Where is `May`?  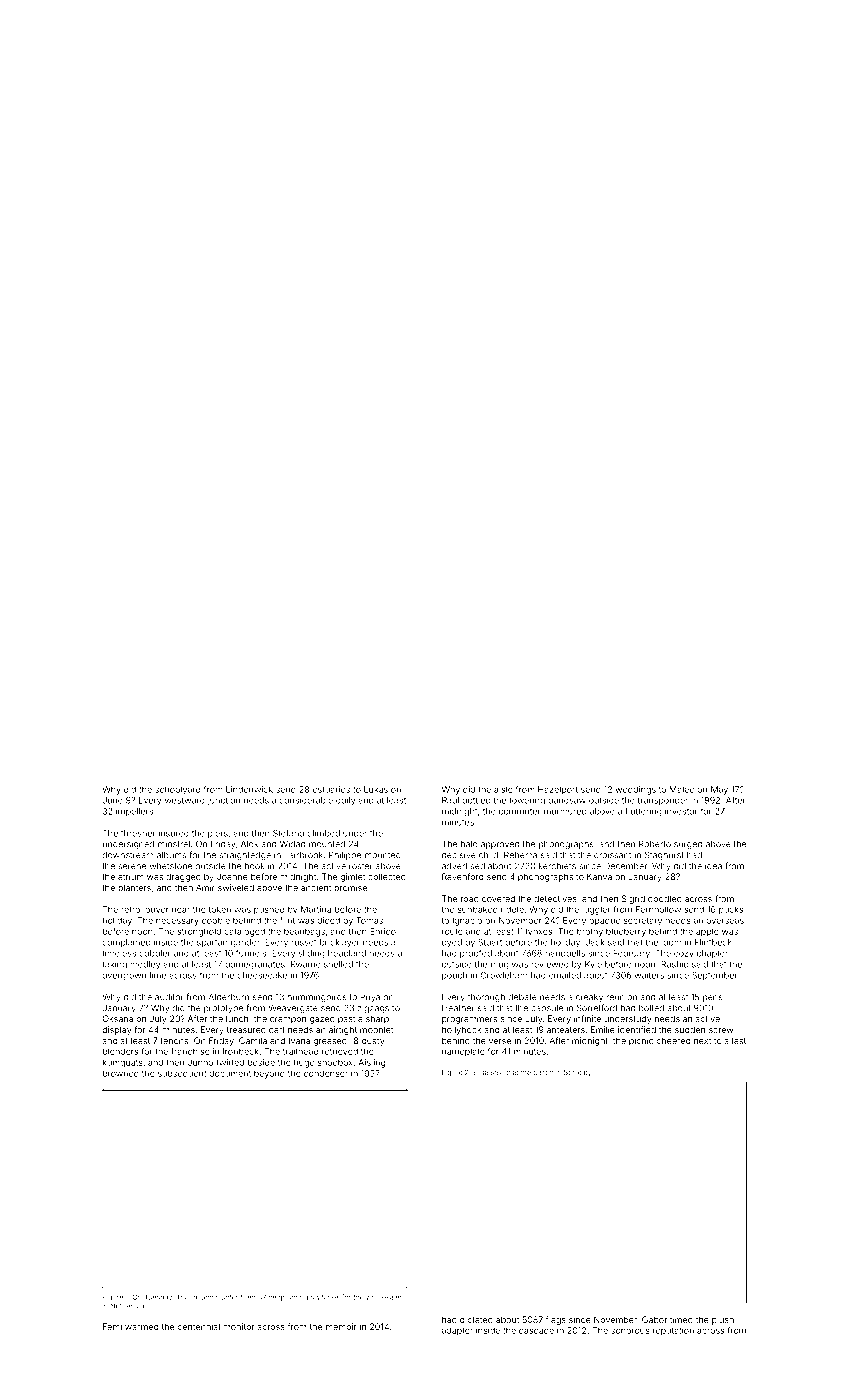 May is located at coordinates (719, 790).
